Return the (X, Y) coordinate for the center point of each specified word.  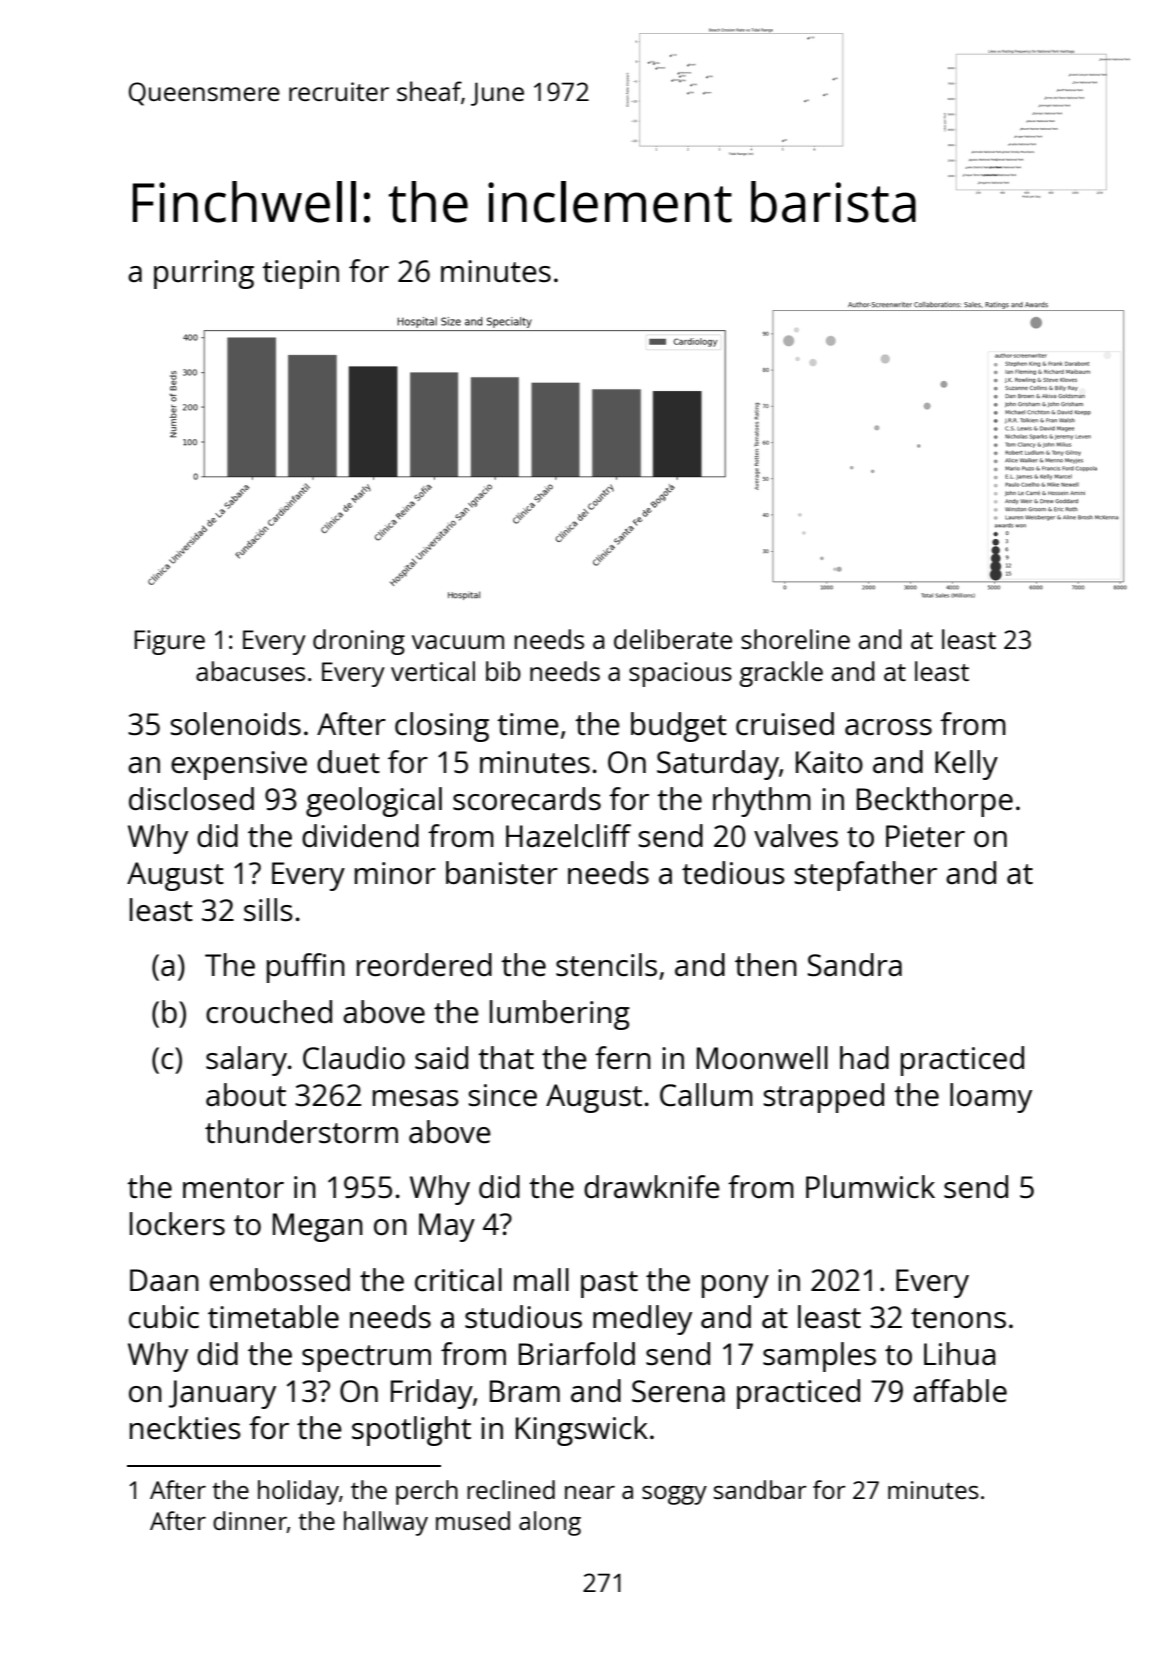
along (550, 1523)
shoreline (795, 639)
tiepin (300, 274)
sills (268, 910)
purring (204, 274)
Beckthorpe (935, 802)
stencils (606, 965)
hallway (386, 1523)
